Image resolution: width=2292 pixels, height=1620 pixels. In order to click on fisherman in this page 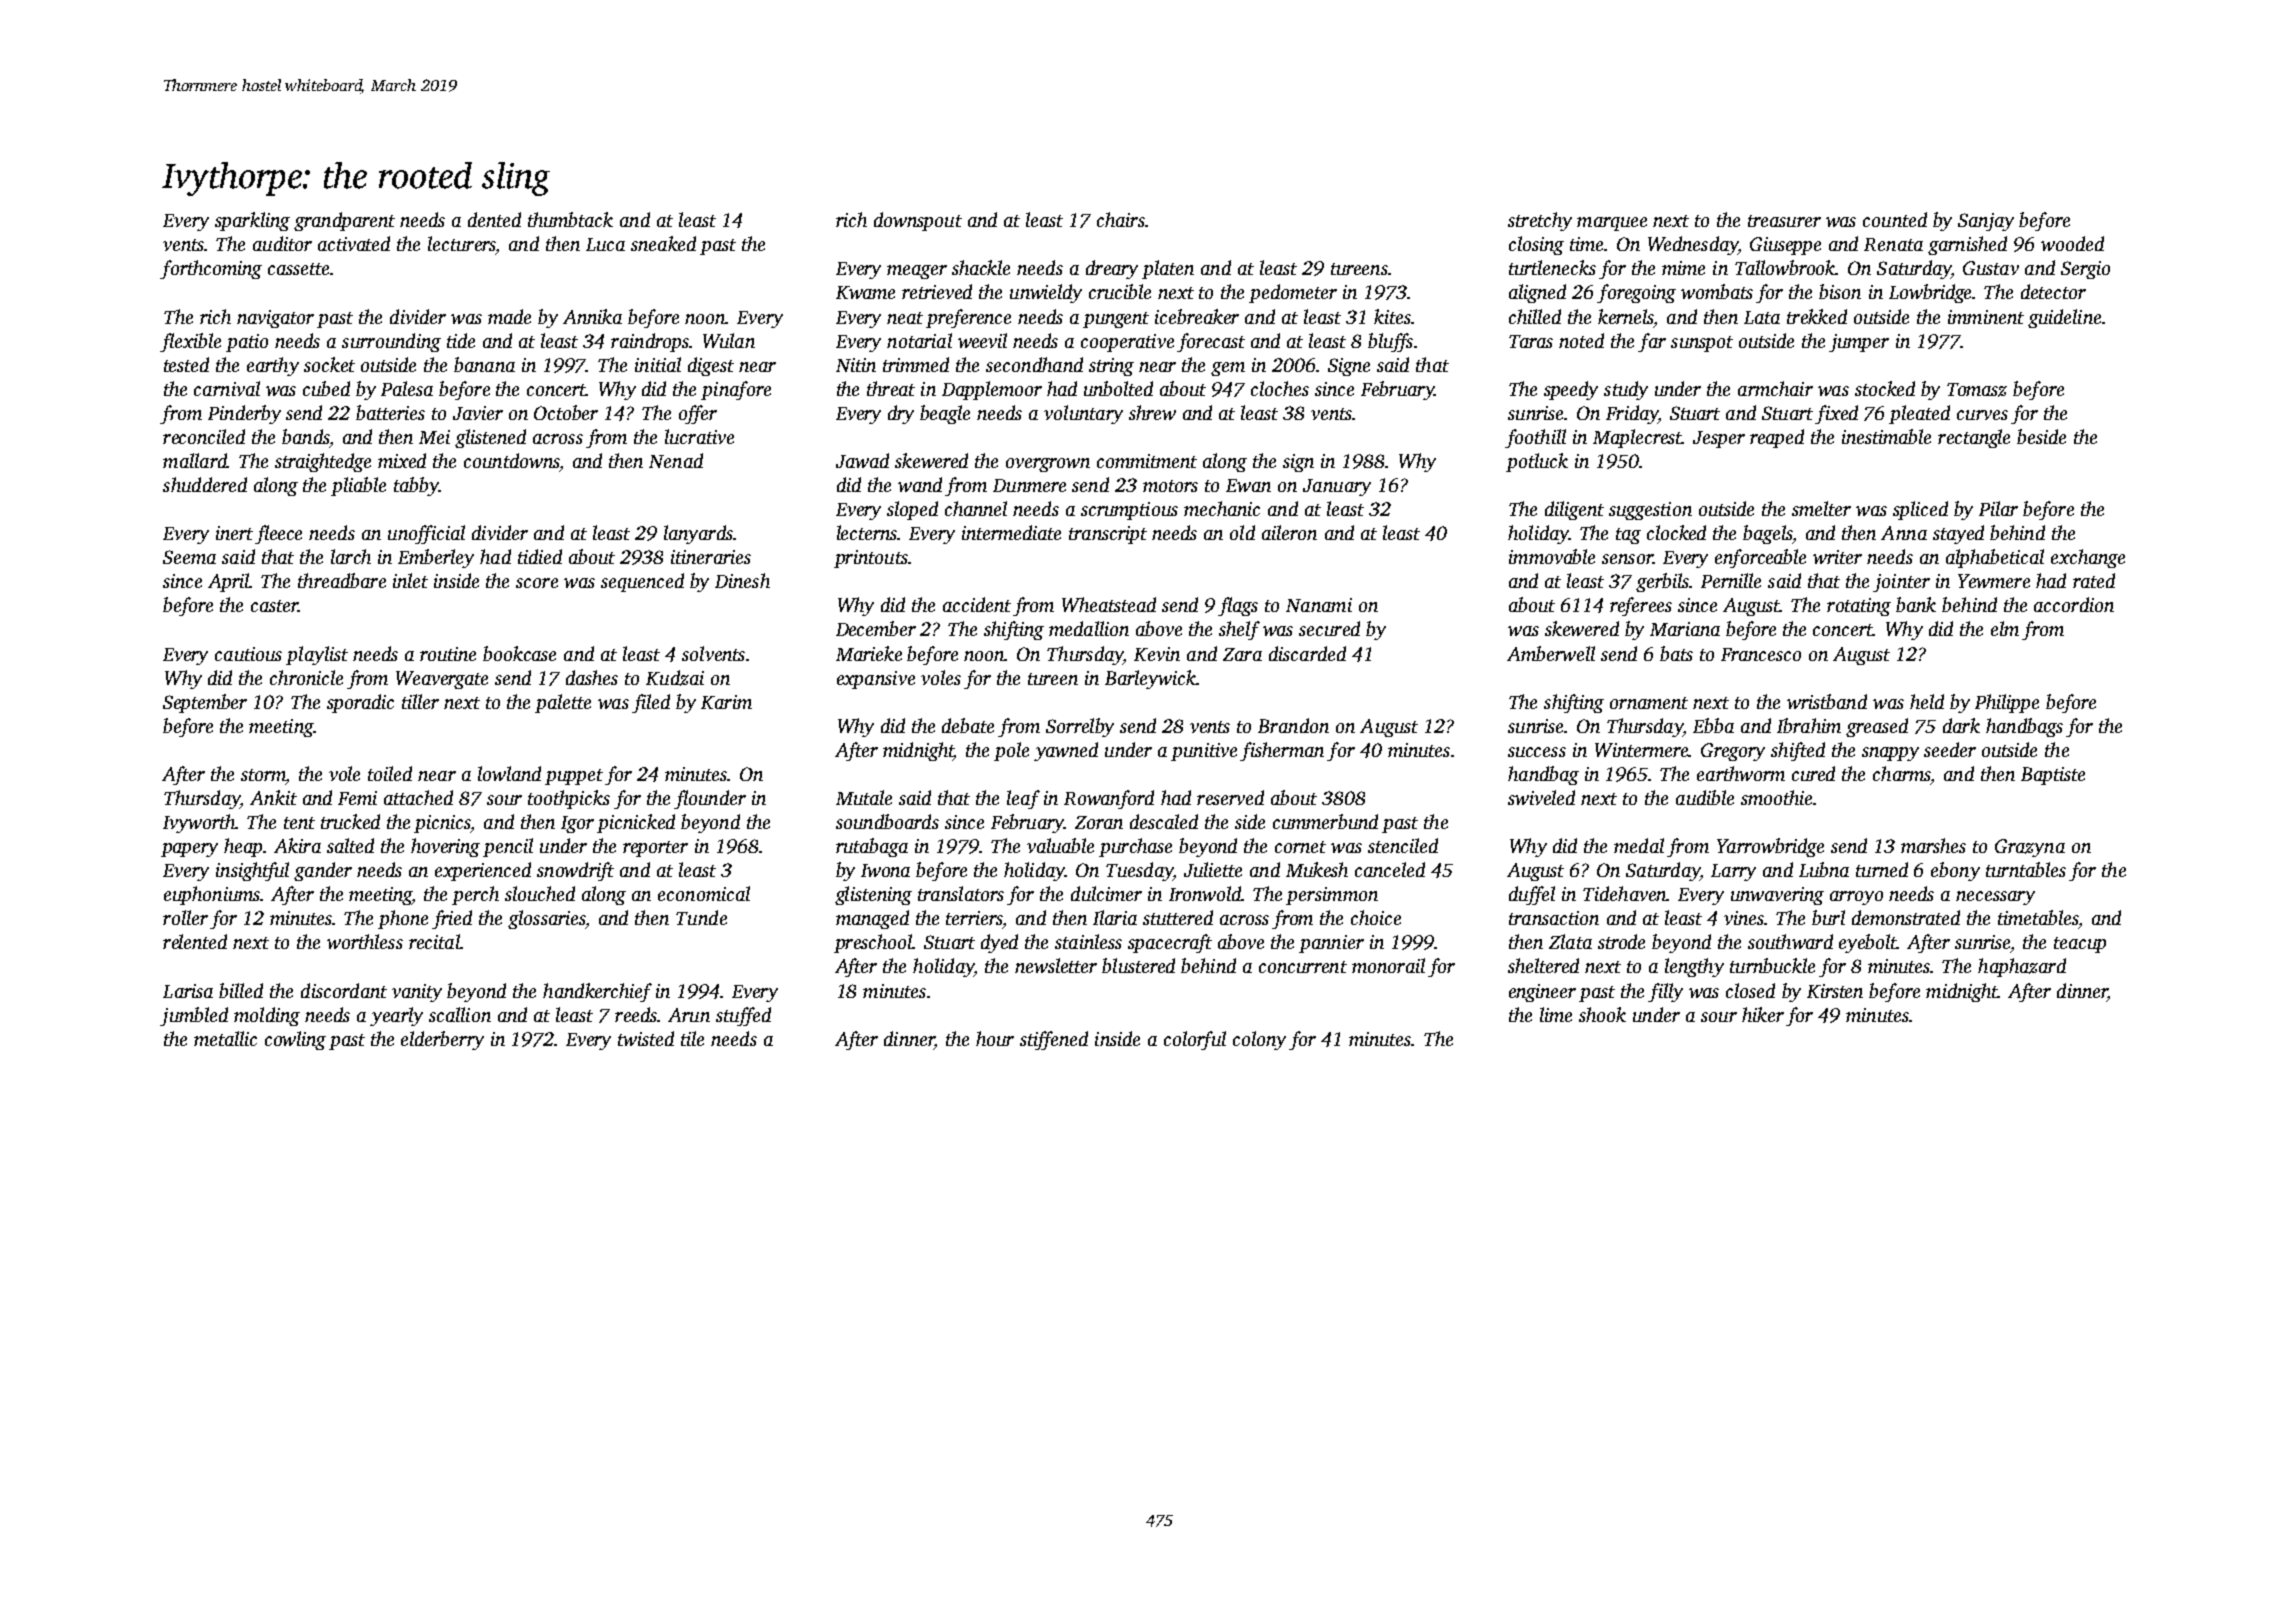, I will do `click(1282, 751)`.
